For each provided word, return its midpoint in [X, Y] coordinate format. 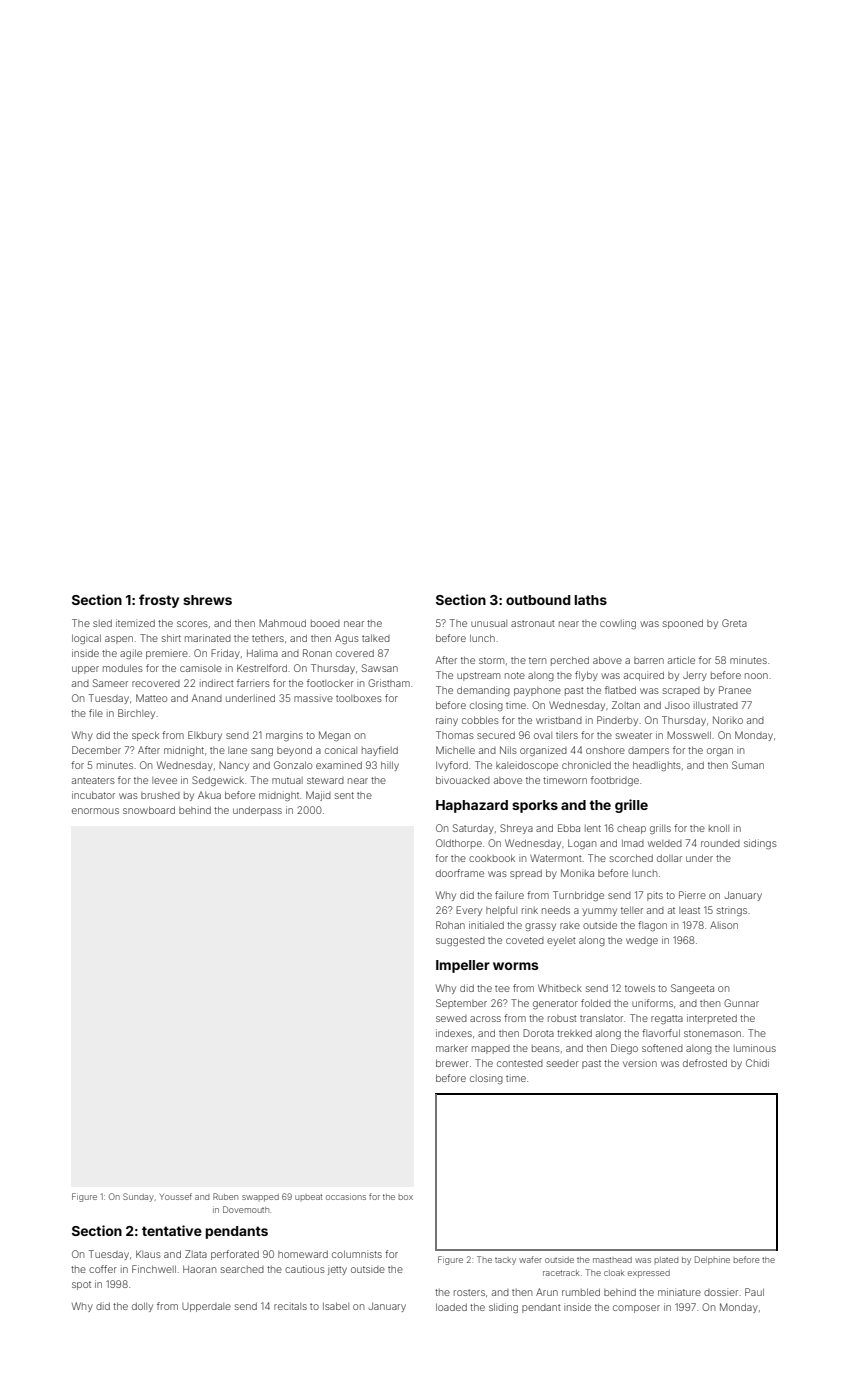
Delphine [712, 1260]
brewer [452, 1063]
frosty [159, 601]
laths [591, 600]
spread [526, 874]
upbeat [308, 1197]
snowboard [149, 810]
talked [376, 638]
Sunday [138, 1197]
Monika [577, 873]
